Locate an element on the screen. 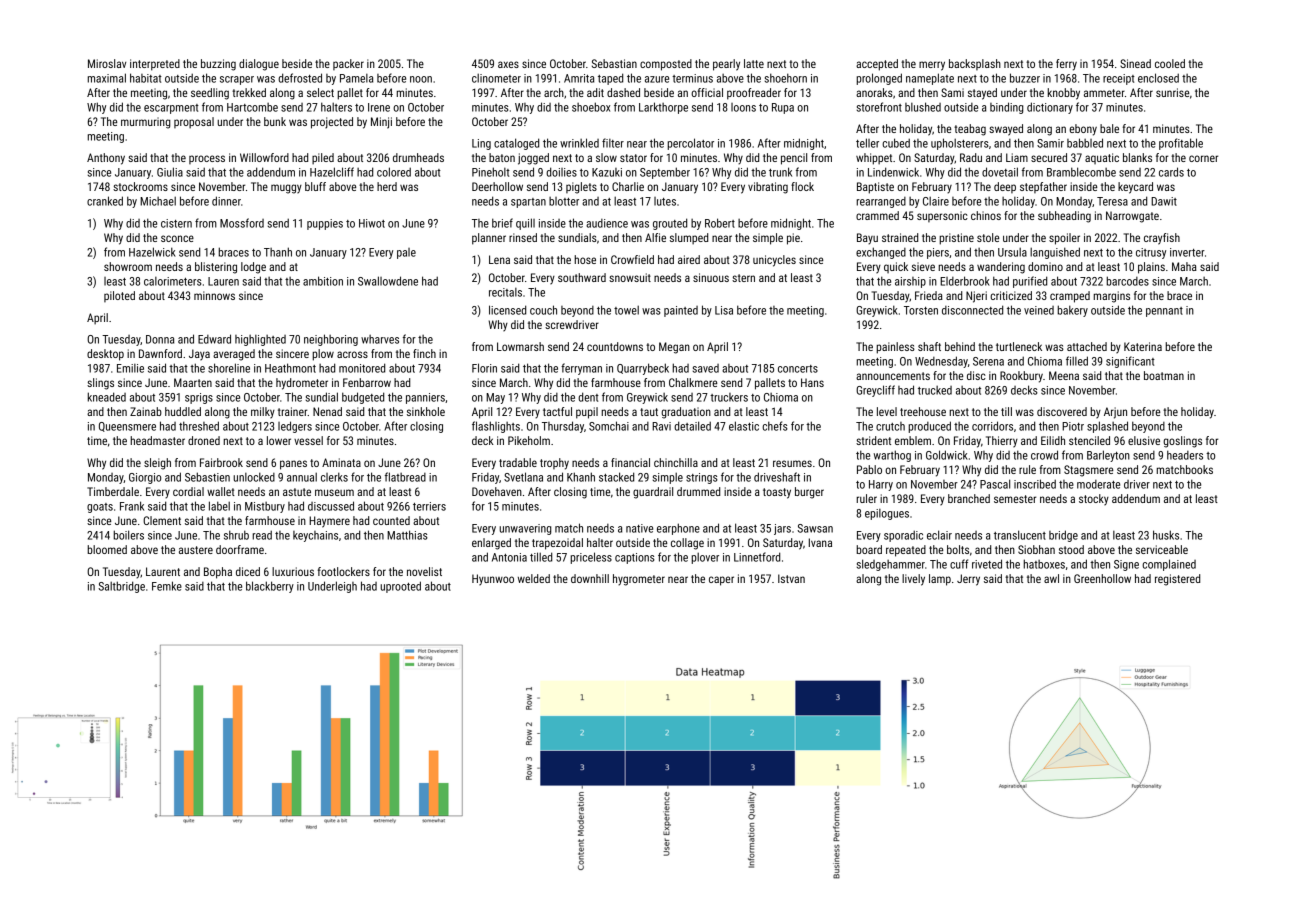 The image size is (1308, 924). azure is located at coordinates (657, 79).
